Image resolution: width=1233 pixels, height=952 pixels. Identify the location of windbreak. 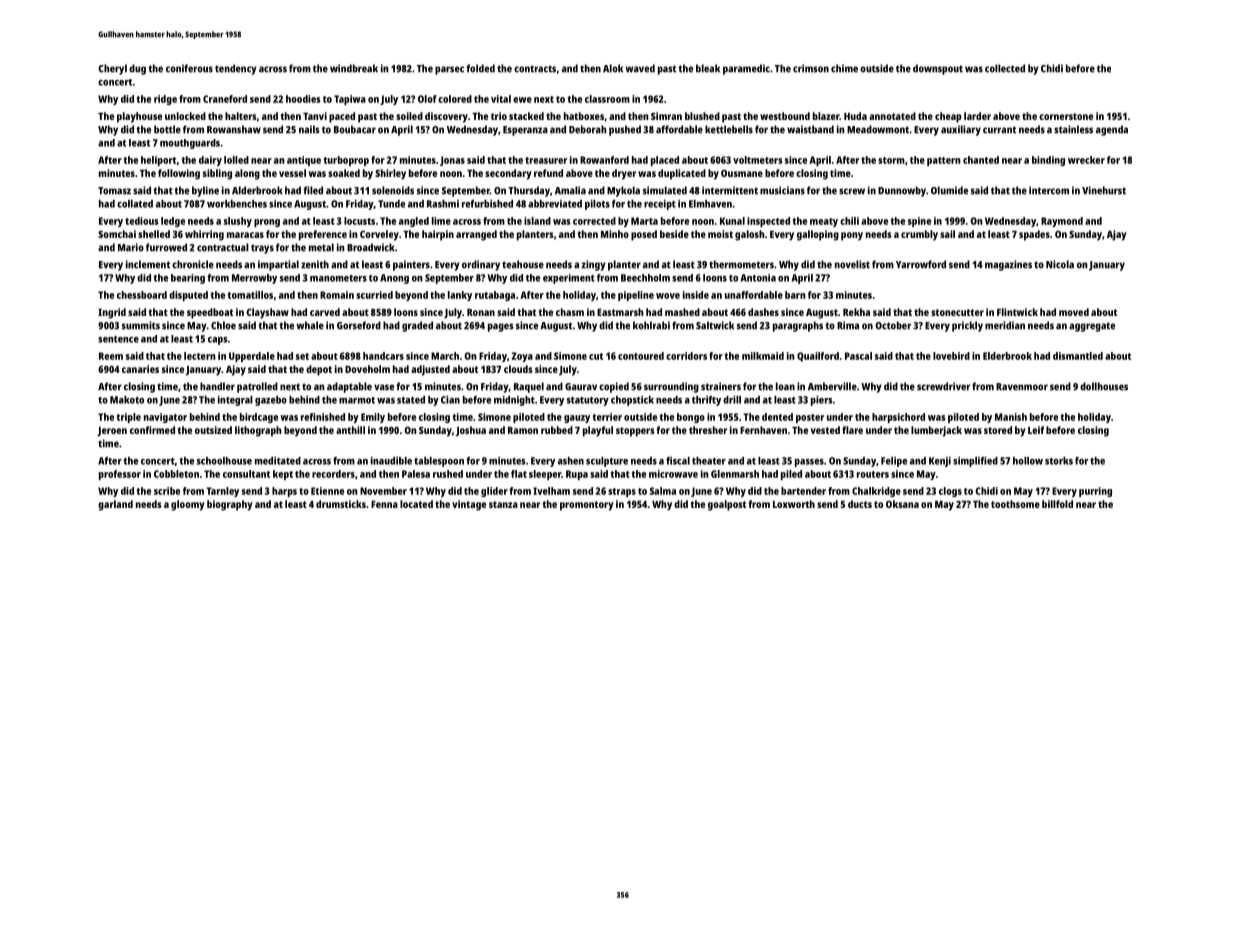
(354, 68).
